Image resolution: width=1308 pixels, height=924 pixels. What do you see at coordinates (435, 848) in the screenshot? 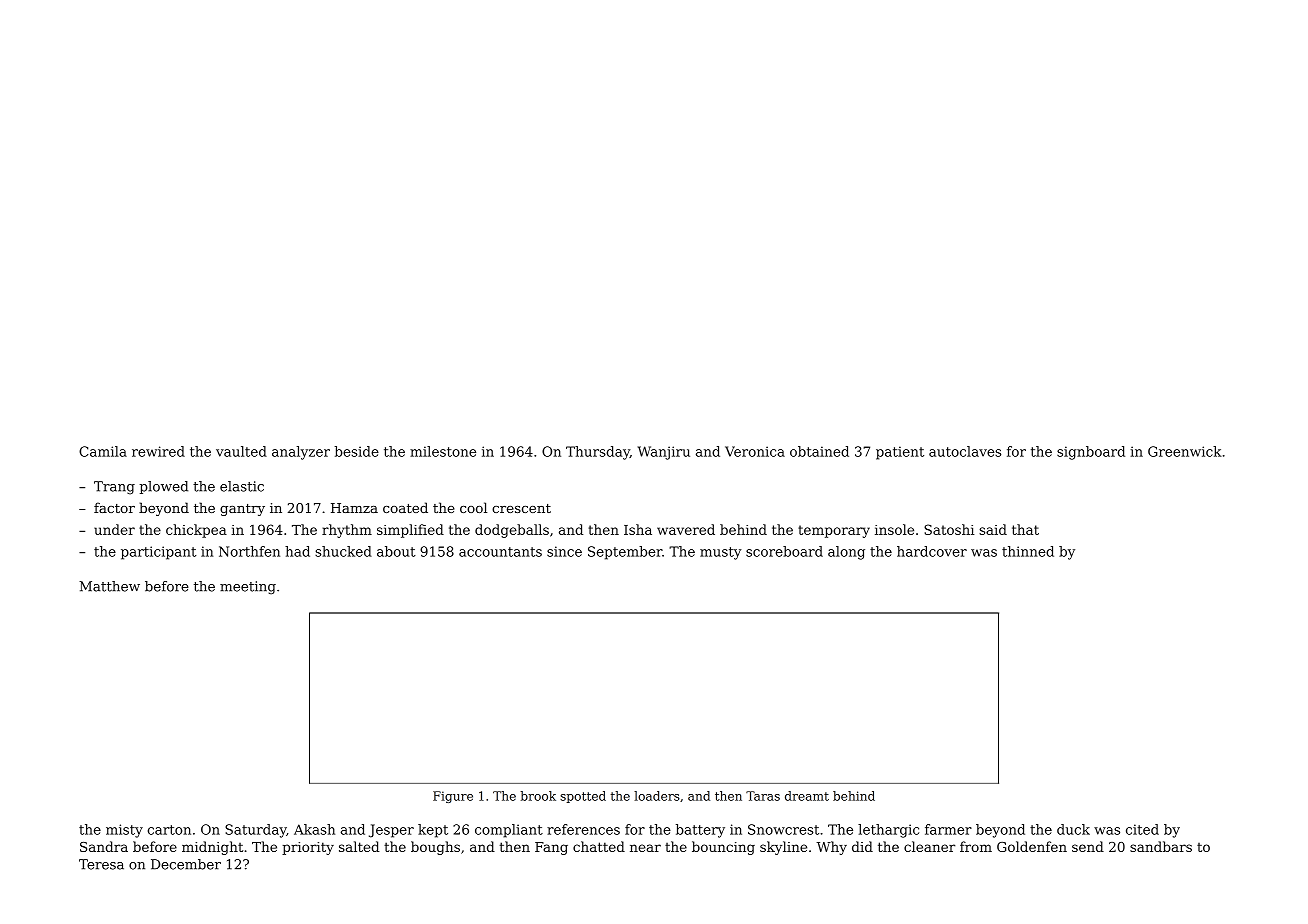
I see `boughs` at bounding box center [435, 848].
